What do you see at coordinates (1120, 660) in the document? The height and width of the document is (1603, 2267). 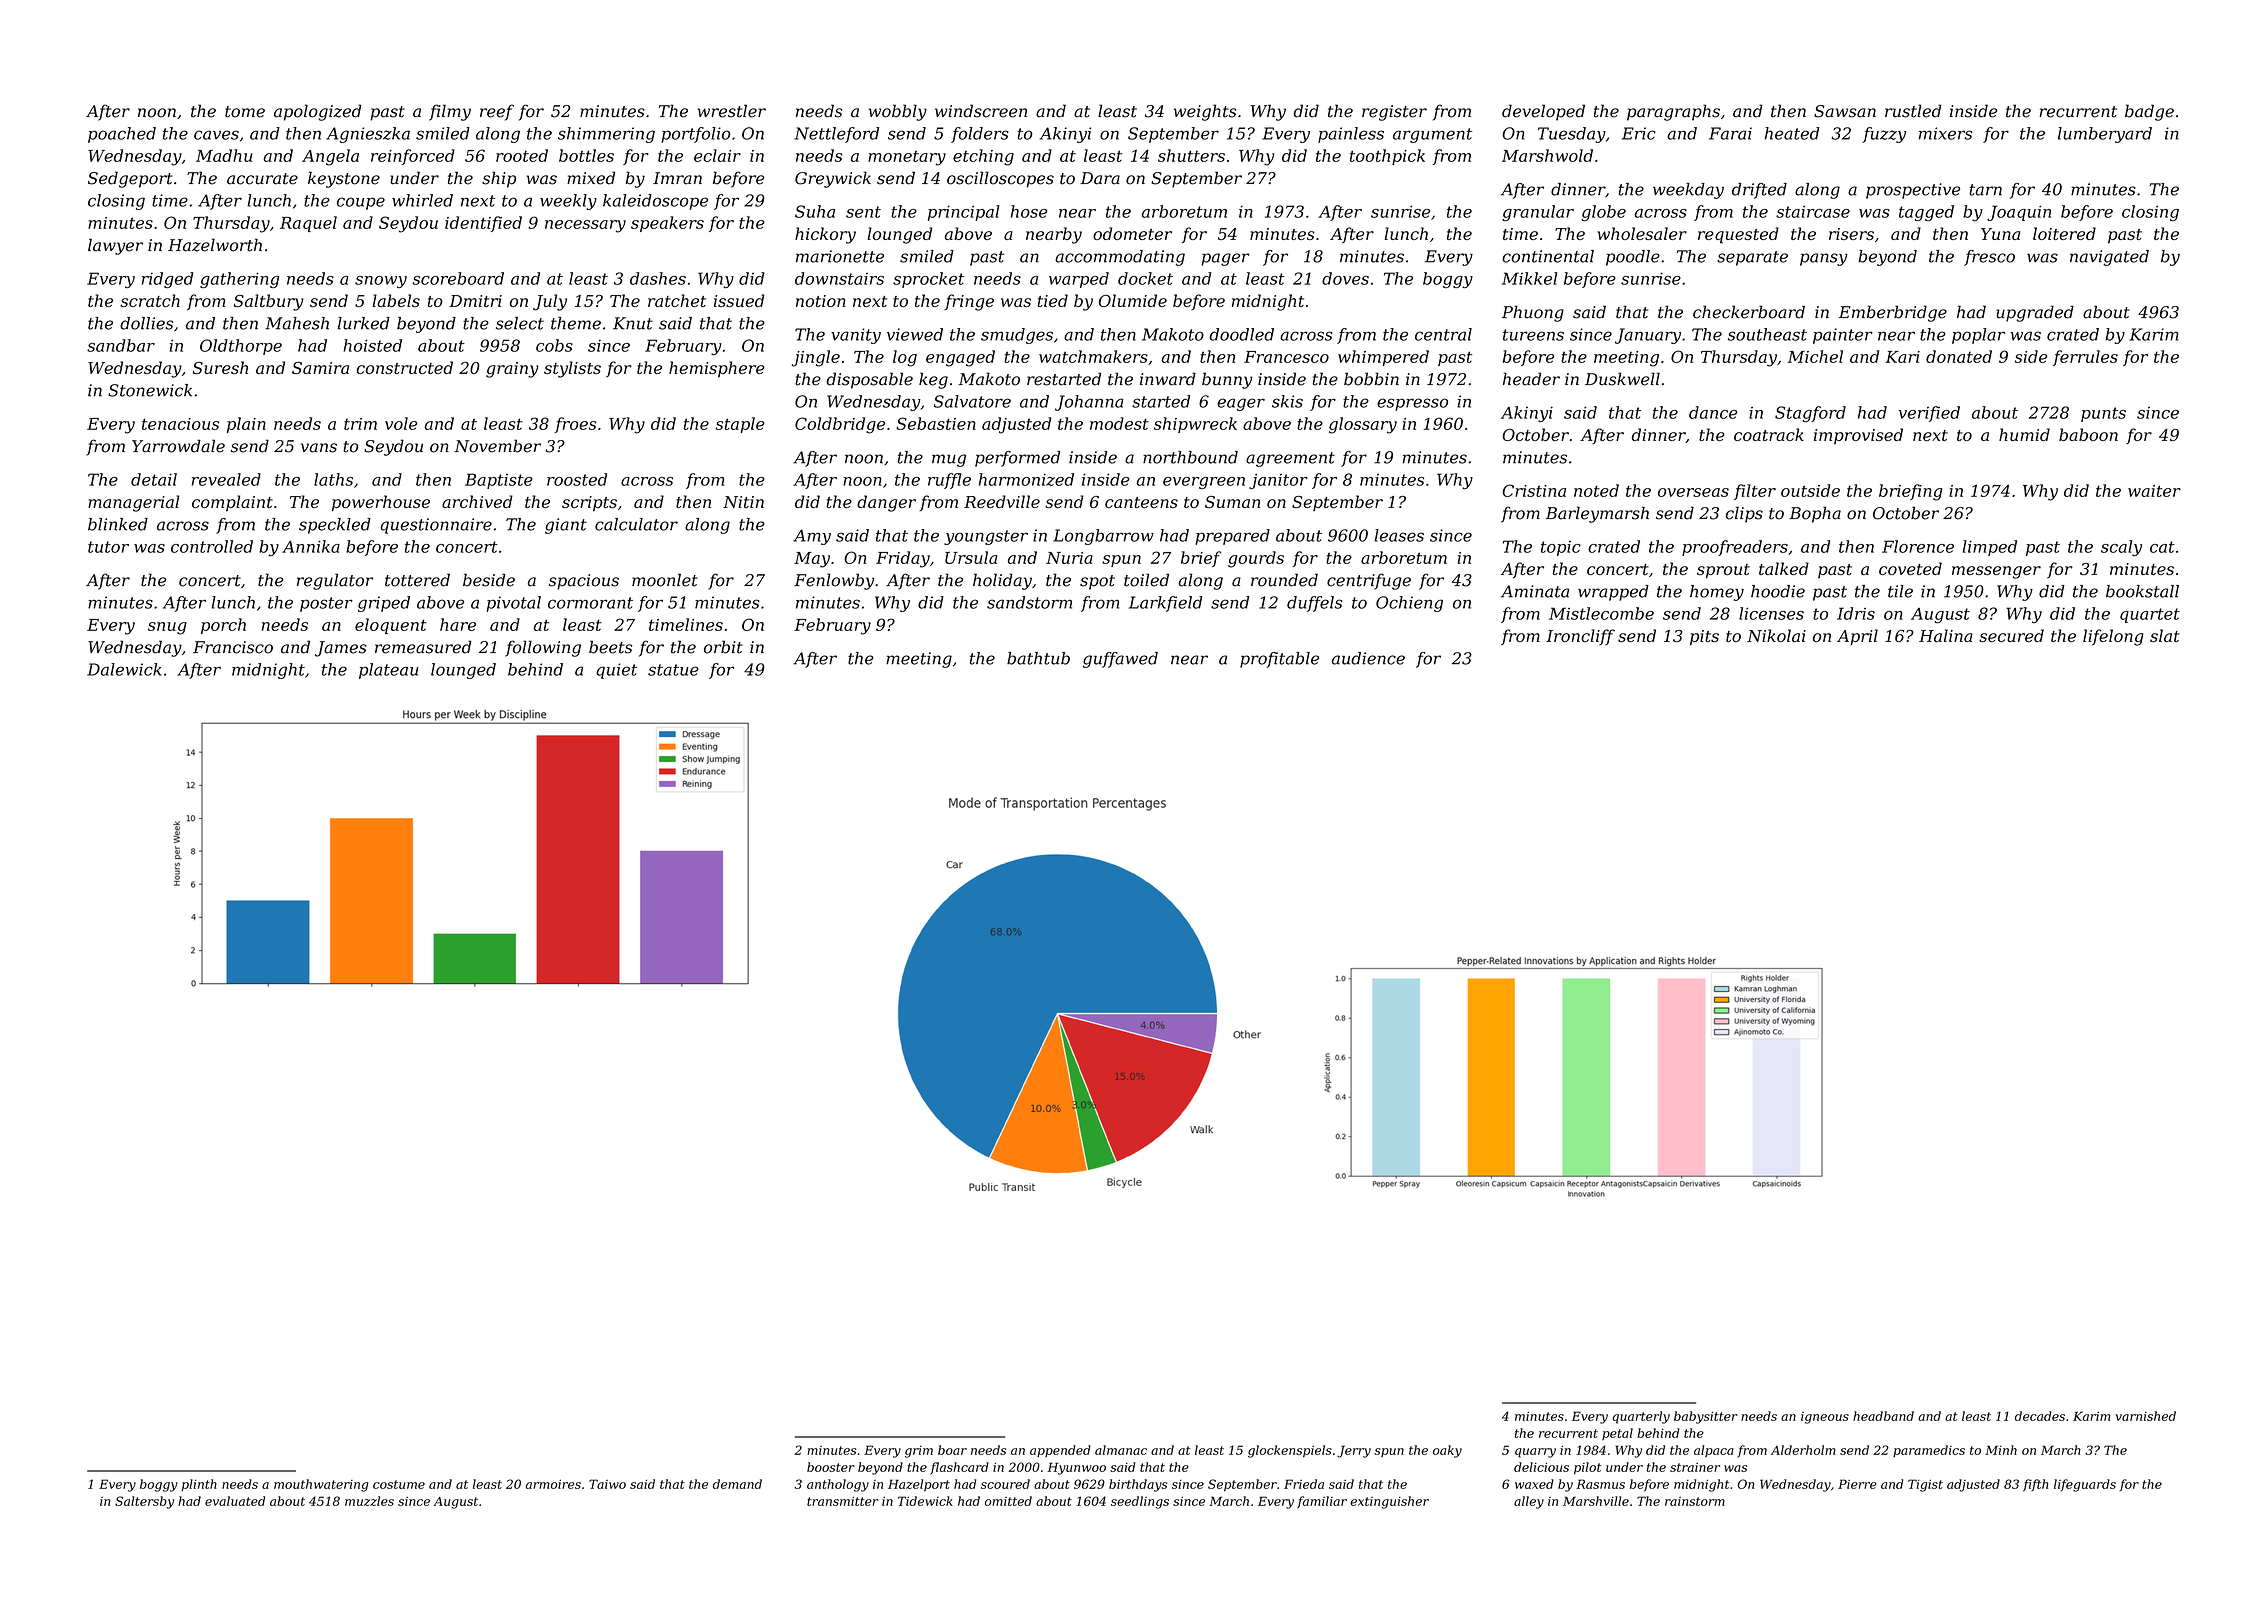 I see `guffawed` at bounding box center [1120, 660].
